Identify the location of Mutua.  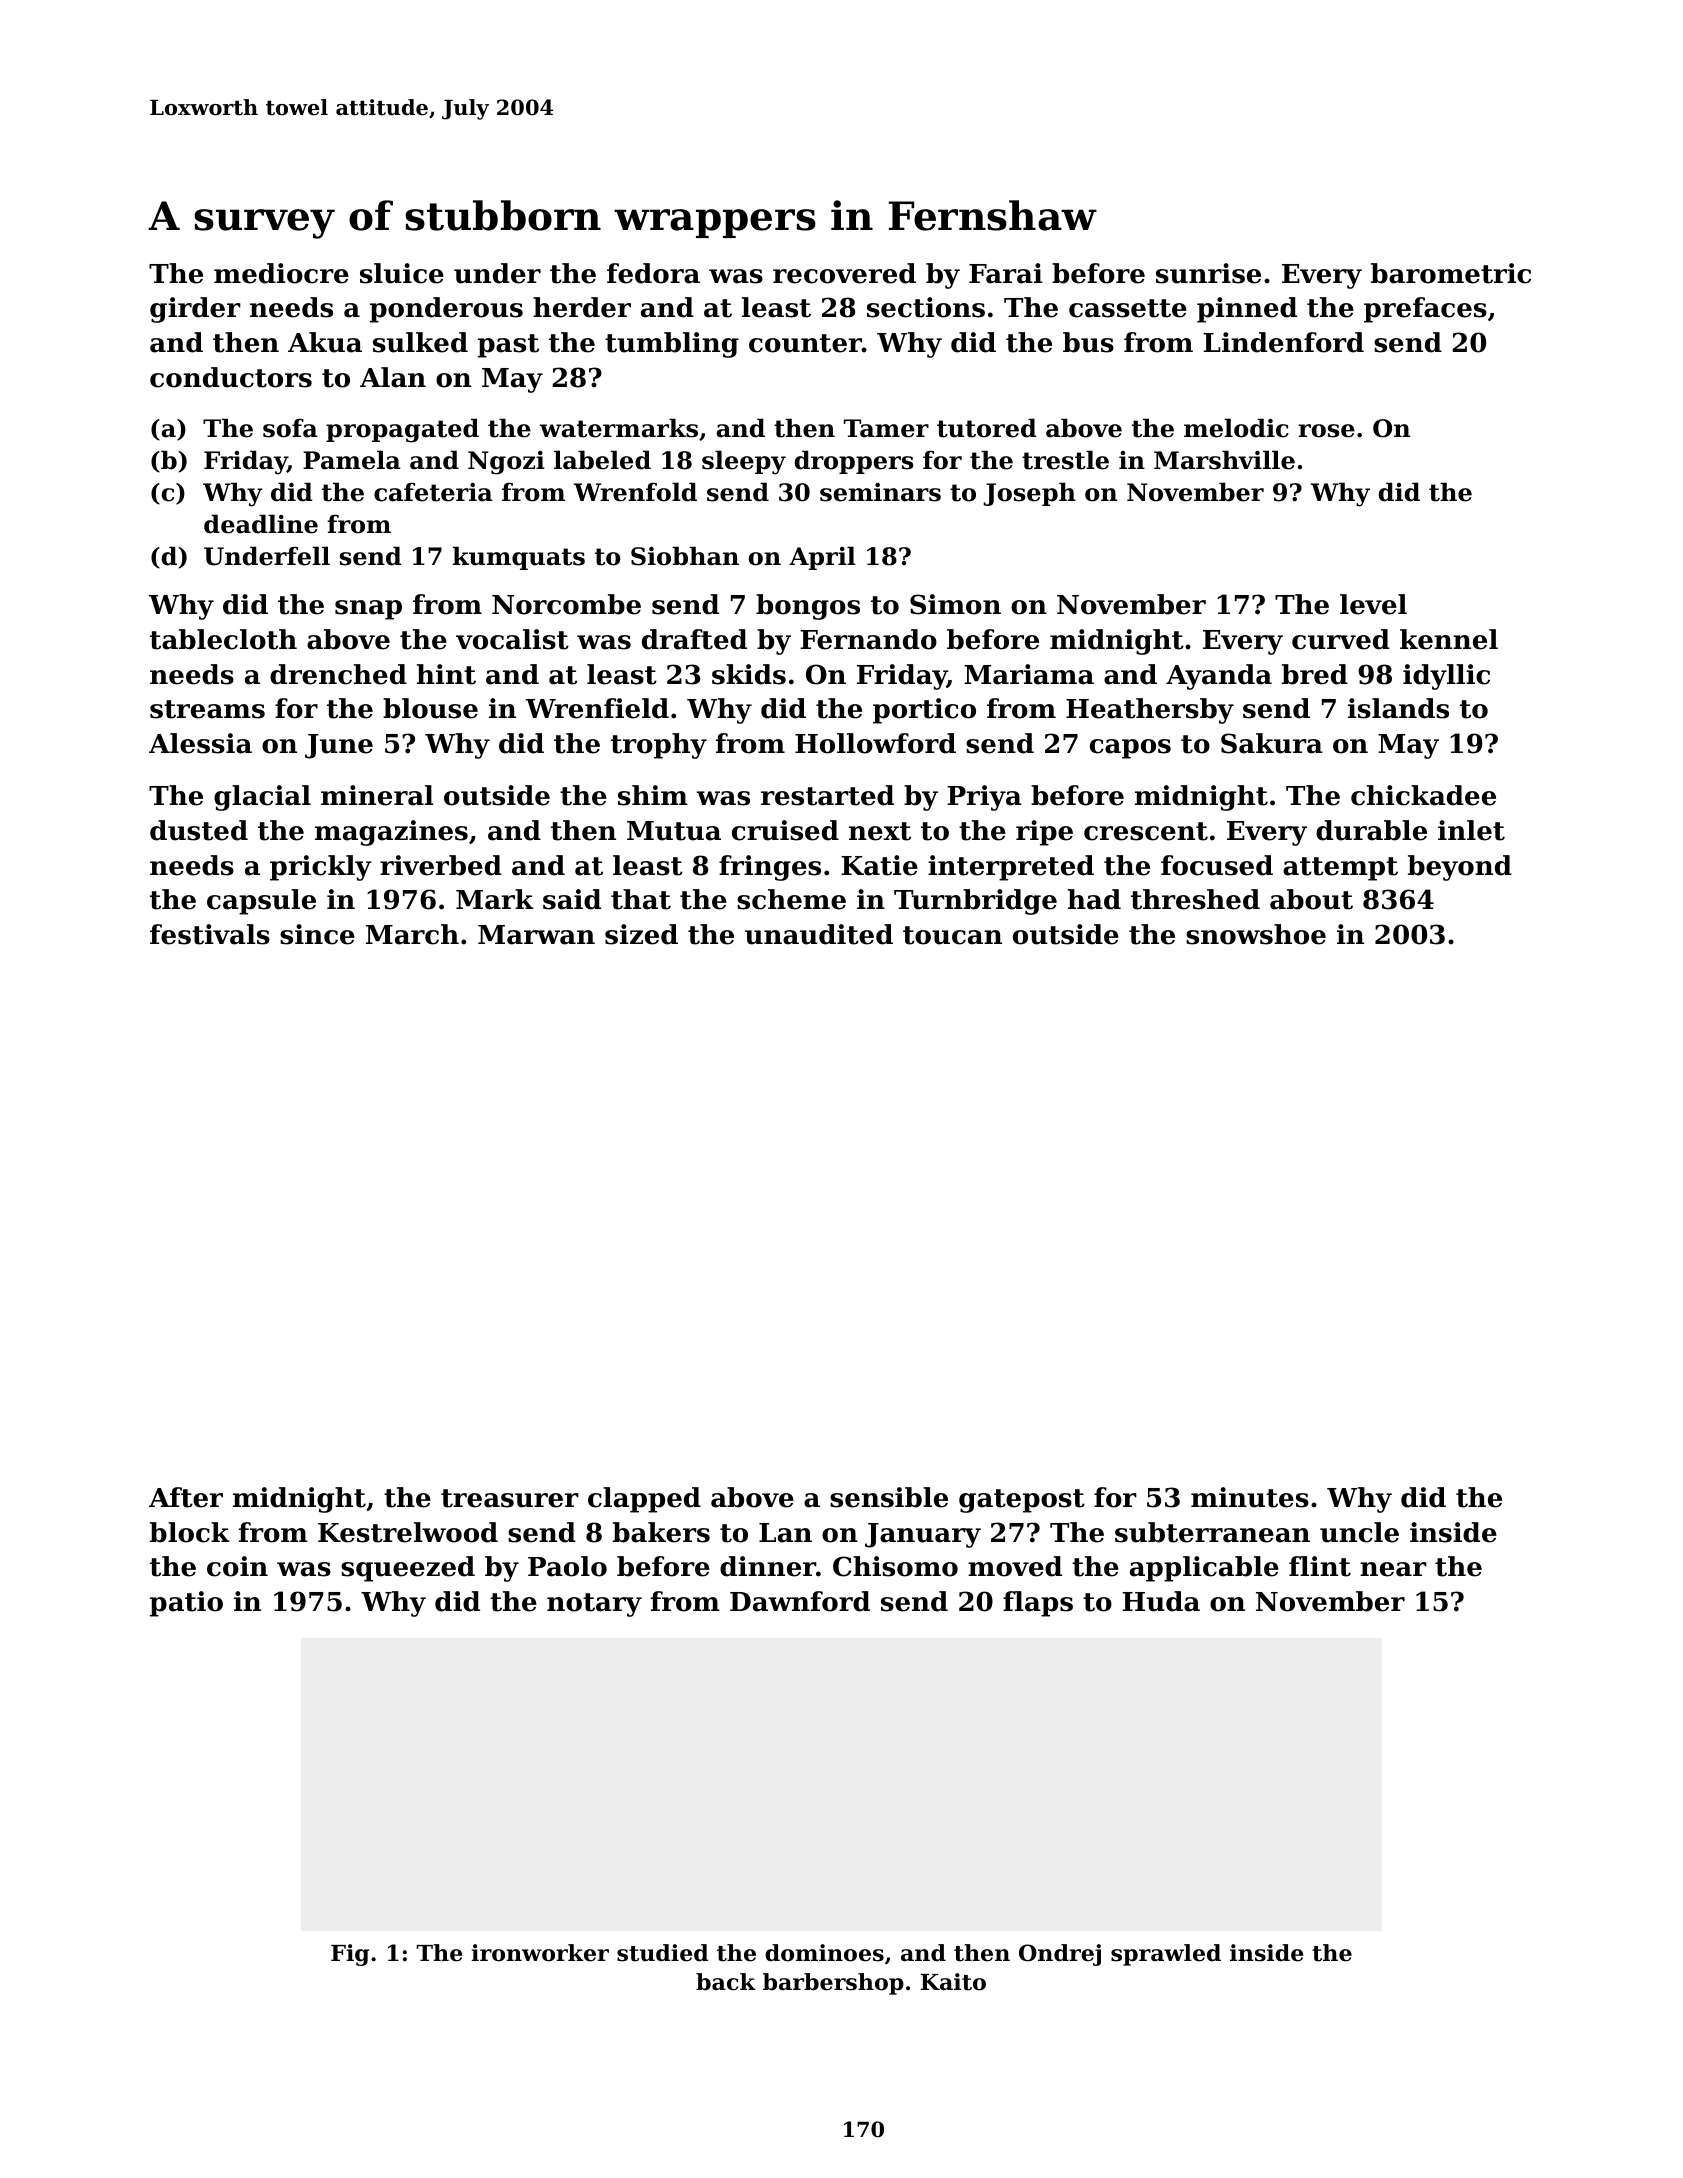
(674, 831).
